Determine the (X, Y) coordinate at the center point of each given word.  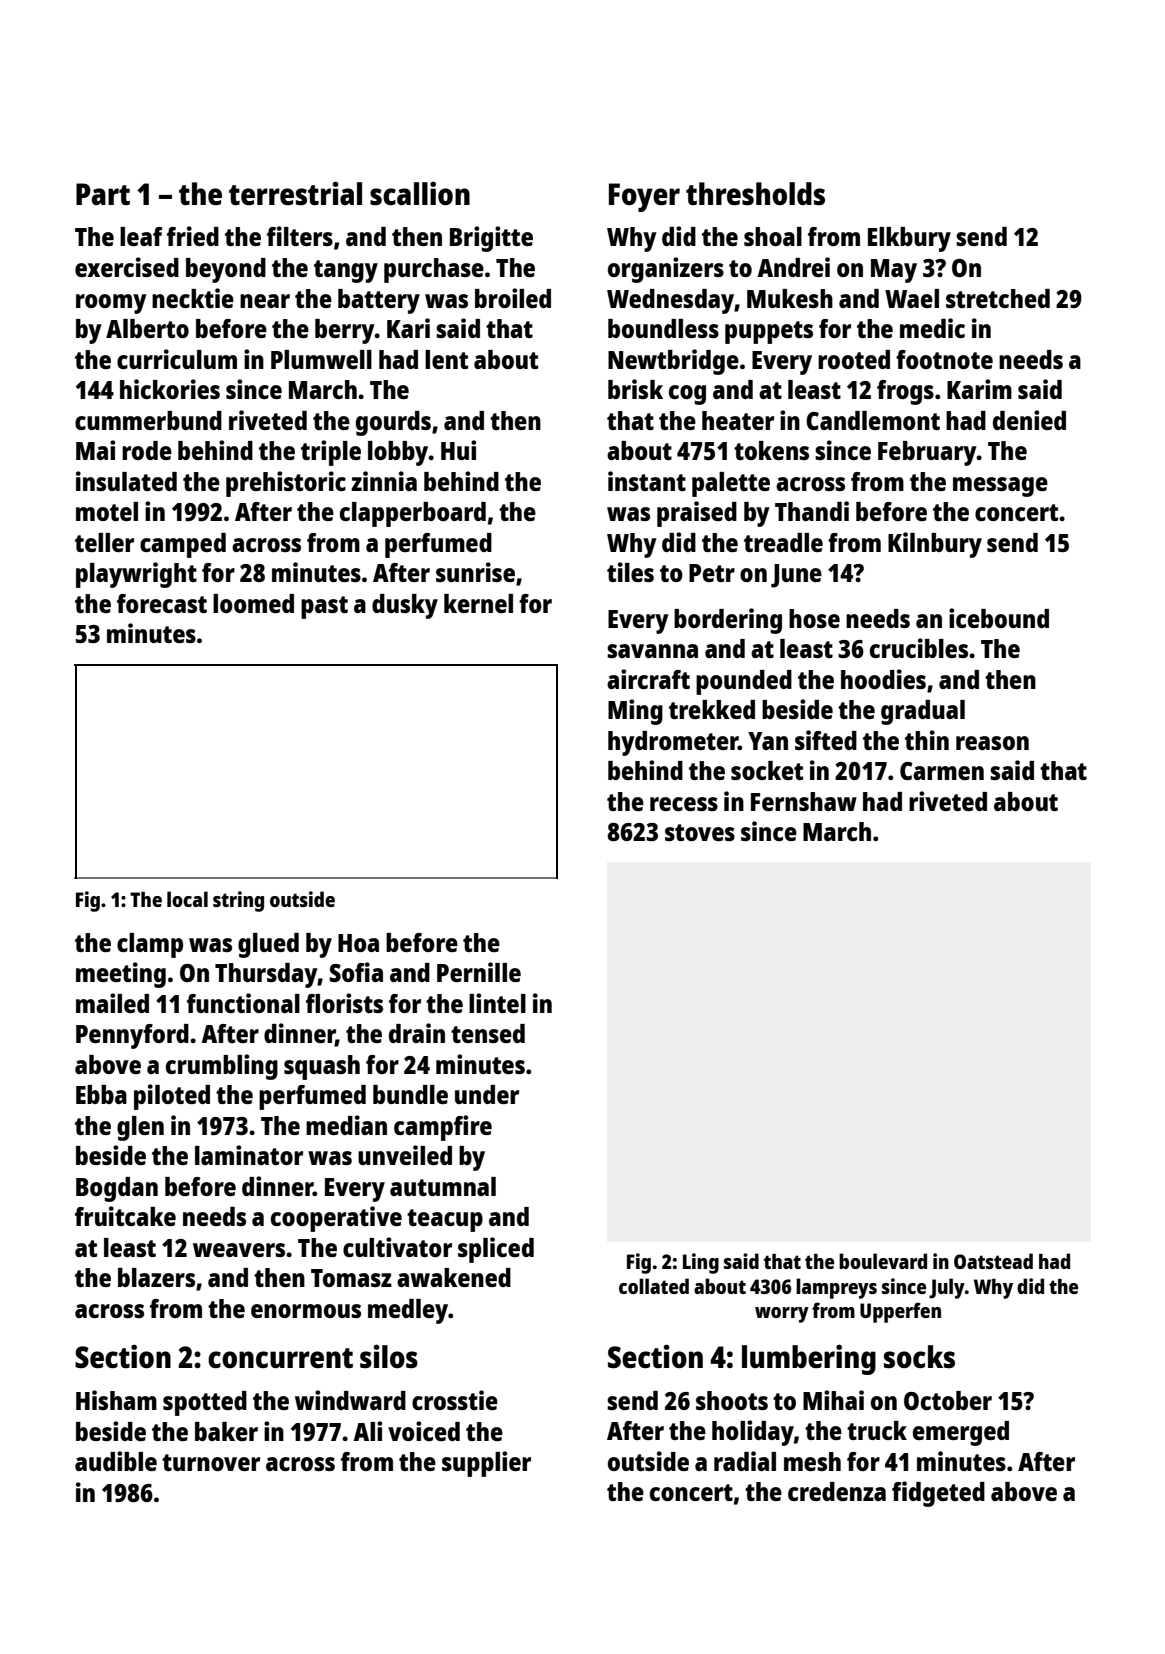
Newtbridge (673, 362)
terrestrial (295, 193)
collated (654, 1286)
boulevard (883, 1261)
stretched (998, 298)
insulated (126, 481)
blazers (156, 1277)
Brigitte (491, 239)
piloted (172, 1097)
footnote (944, 359)
